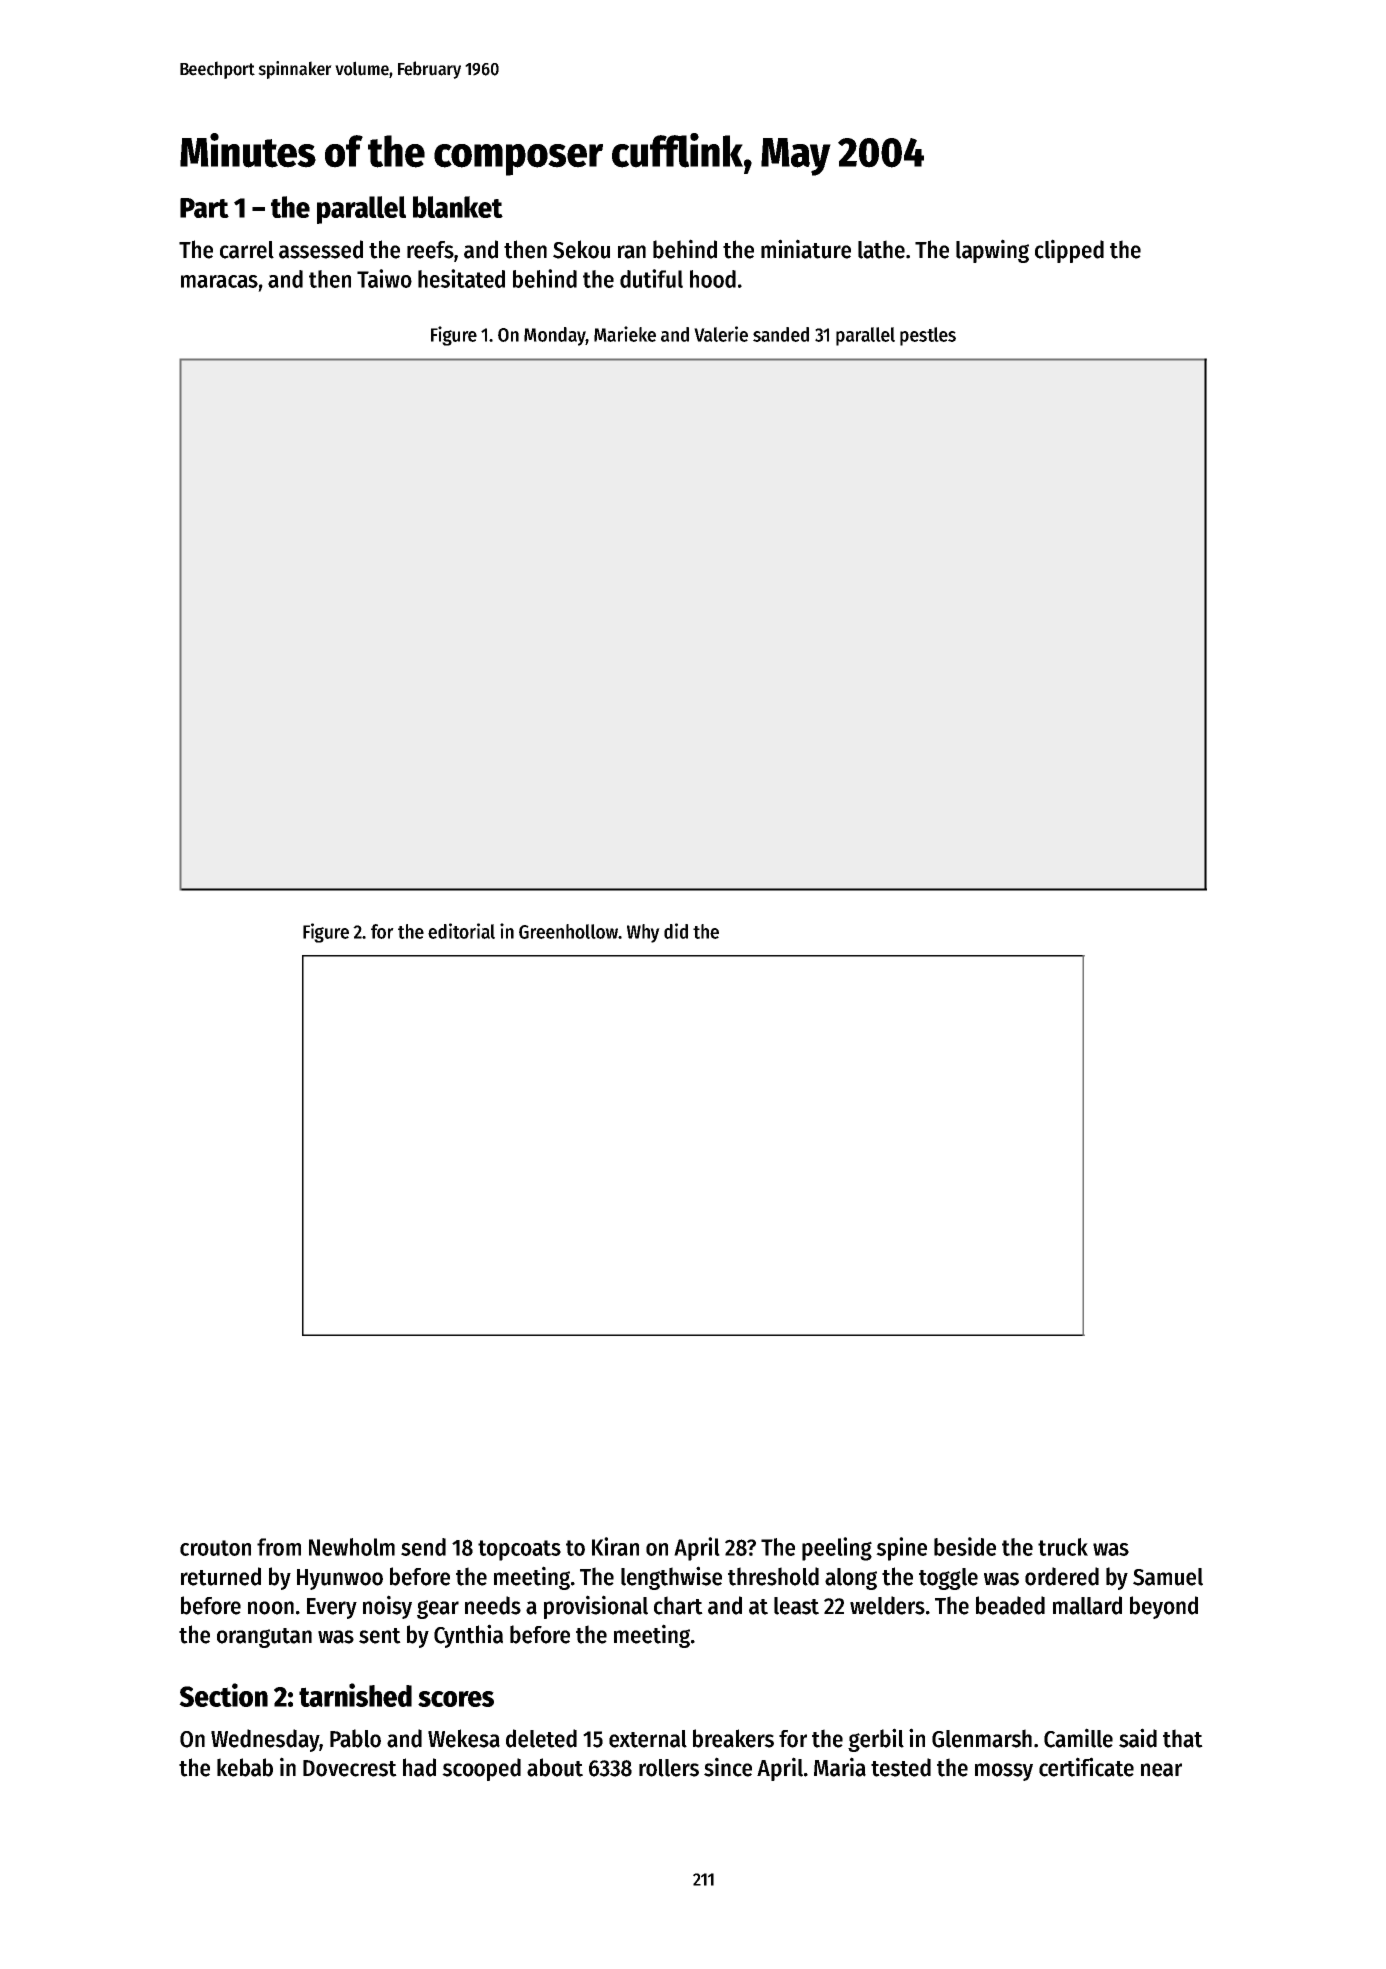 The width and height of the screenshot is (1386, 1969). Describe the element at coordinates (279, 1547) in the screenshot. I see `from` at that location.
